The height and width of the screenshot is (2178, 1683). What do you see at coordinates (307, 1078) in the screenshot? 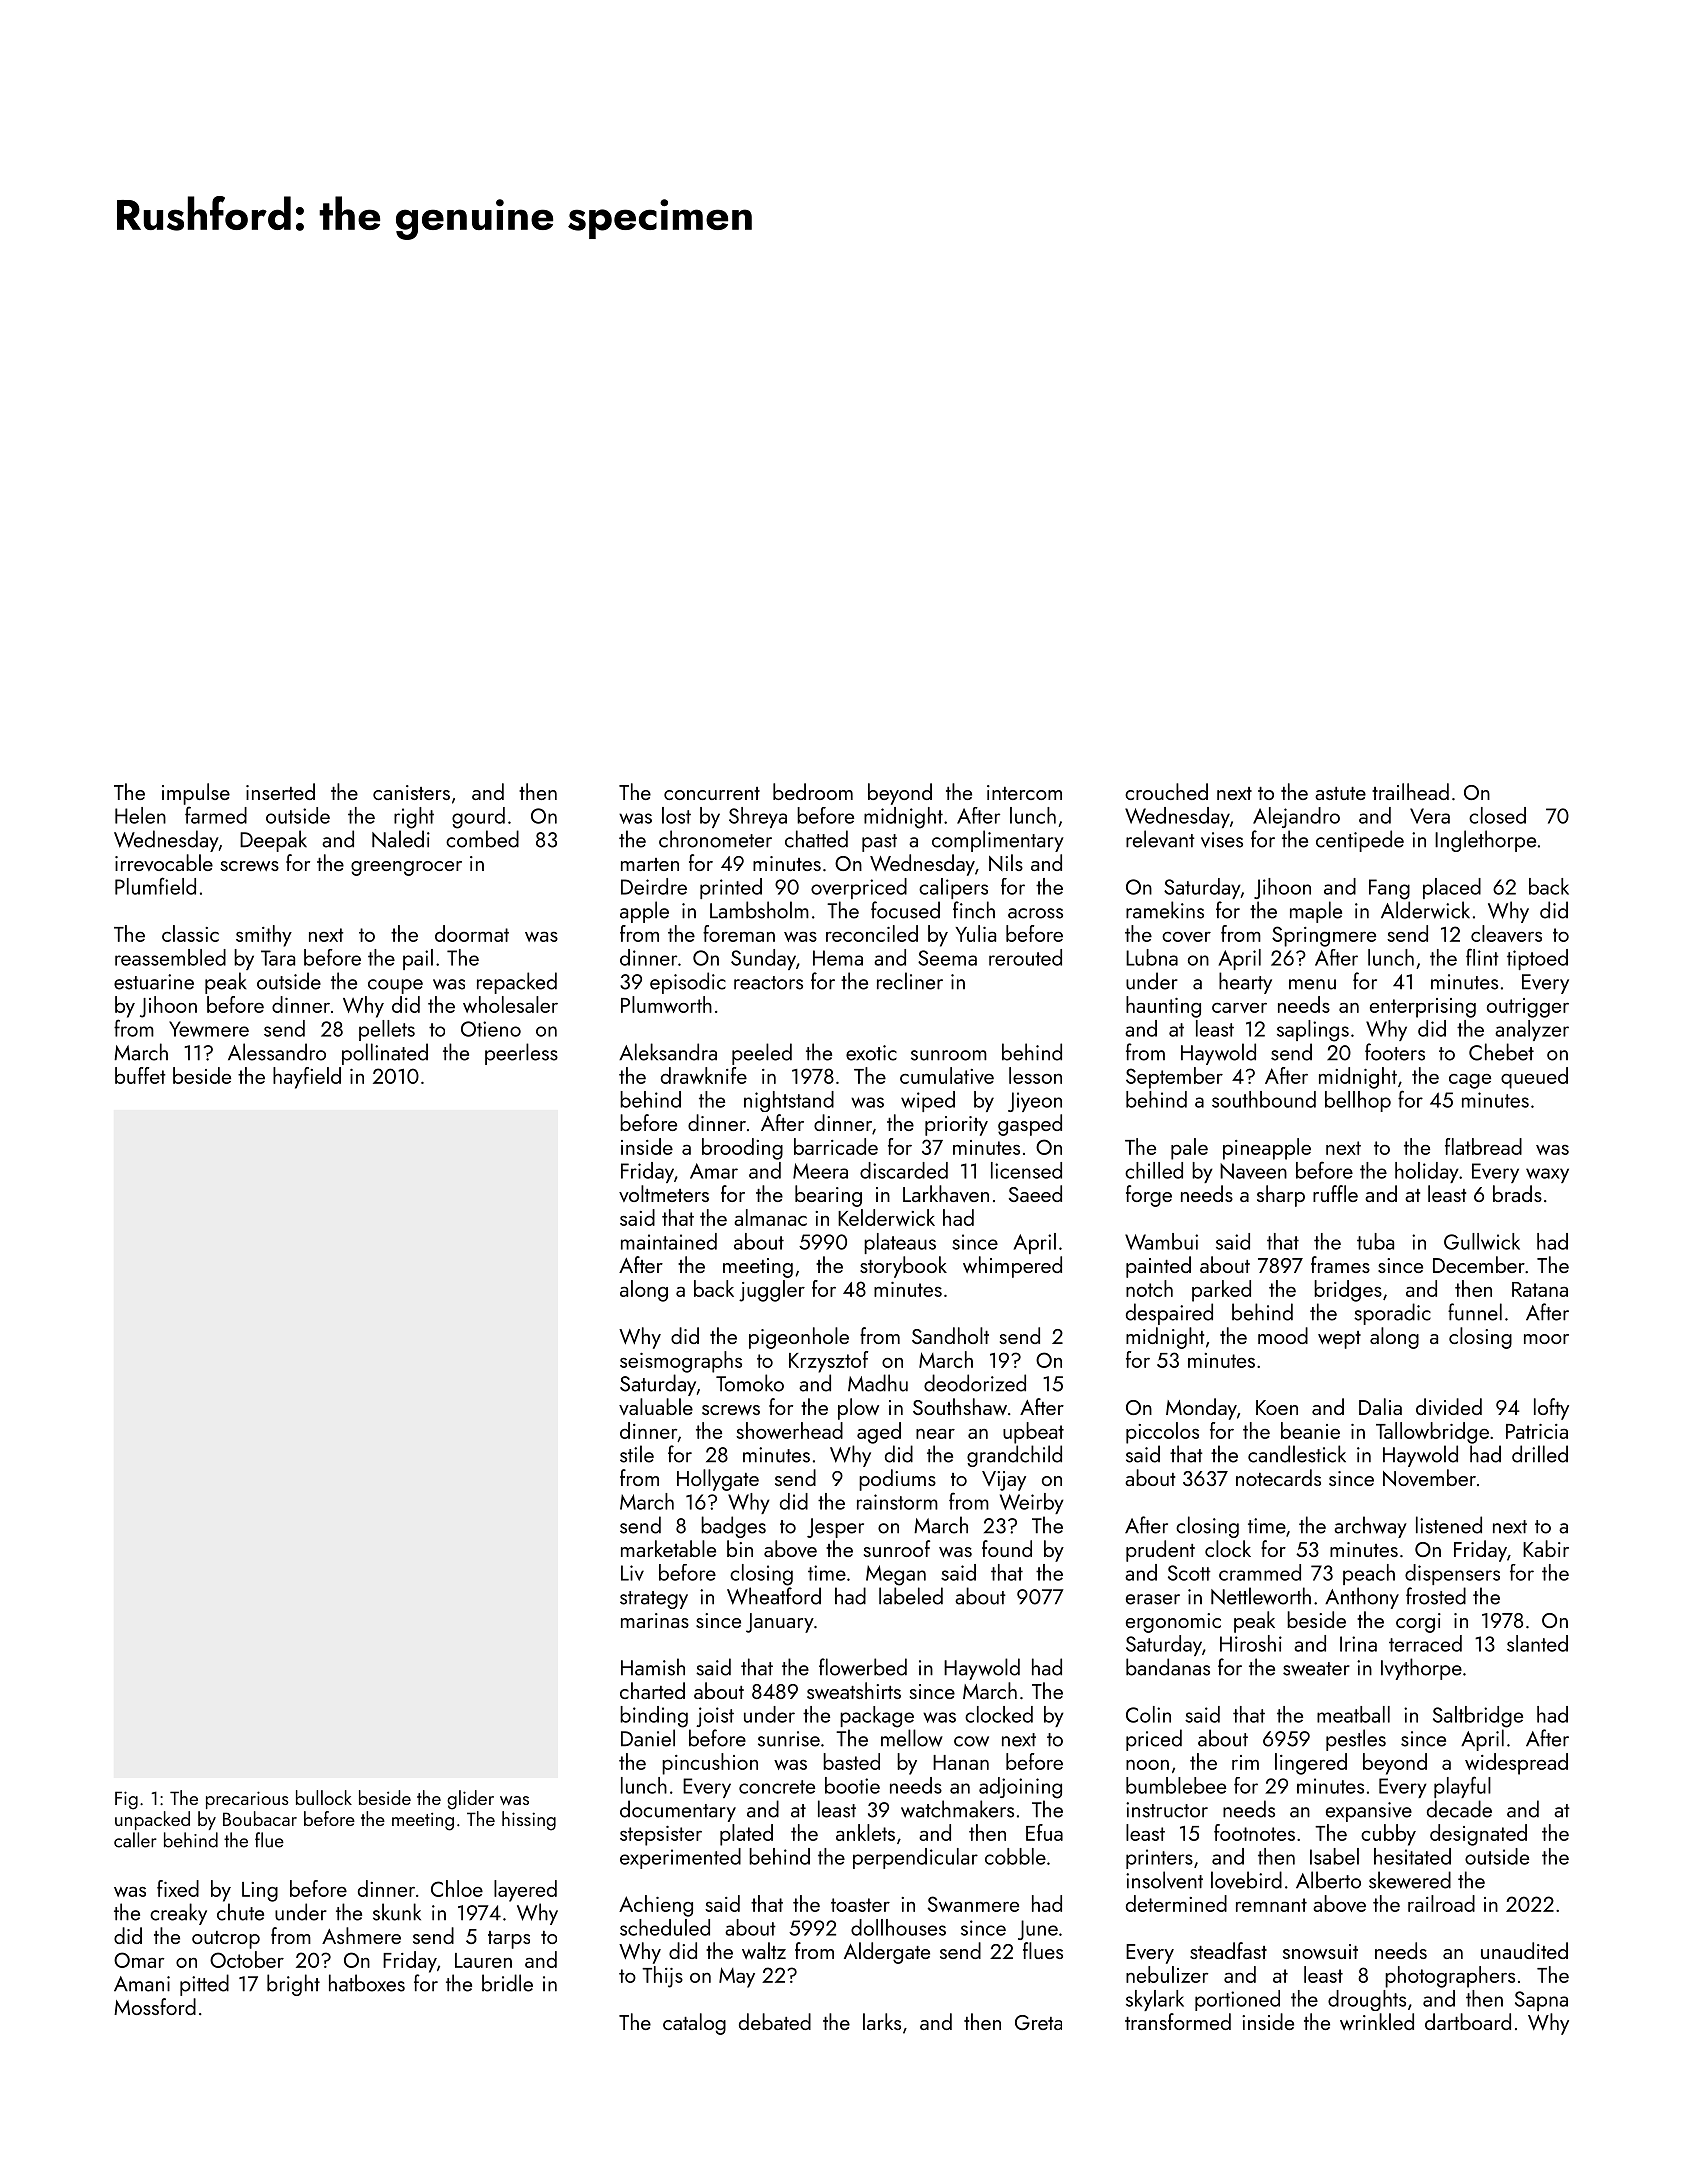
I see `hayfield` at bounding box center [307, 1078].
